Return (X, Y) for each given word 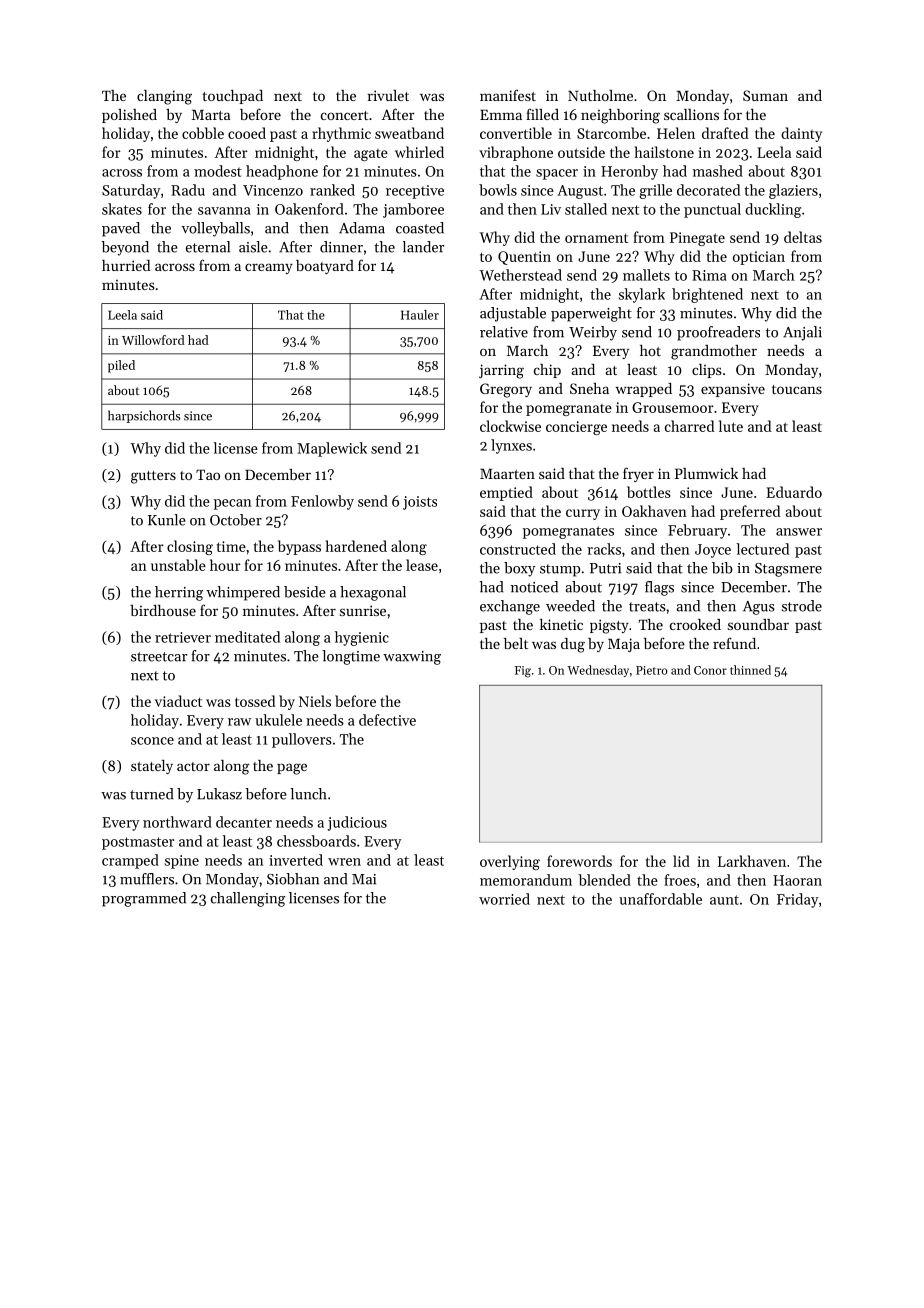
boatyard (325, 267)
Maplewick (332, 449)
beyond (125, 248)
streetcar (159, 657)
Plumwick (706, 473)
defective (387, 720)
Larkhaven (752, 861)
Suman (765, 95)
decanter (244, 822)
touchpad (233, 97)
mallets (646, 275)
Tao (208, 475)
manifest (508, 95)
